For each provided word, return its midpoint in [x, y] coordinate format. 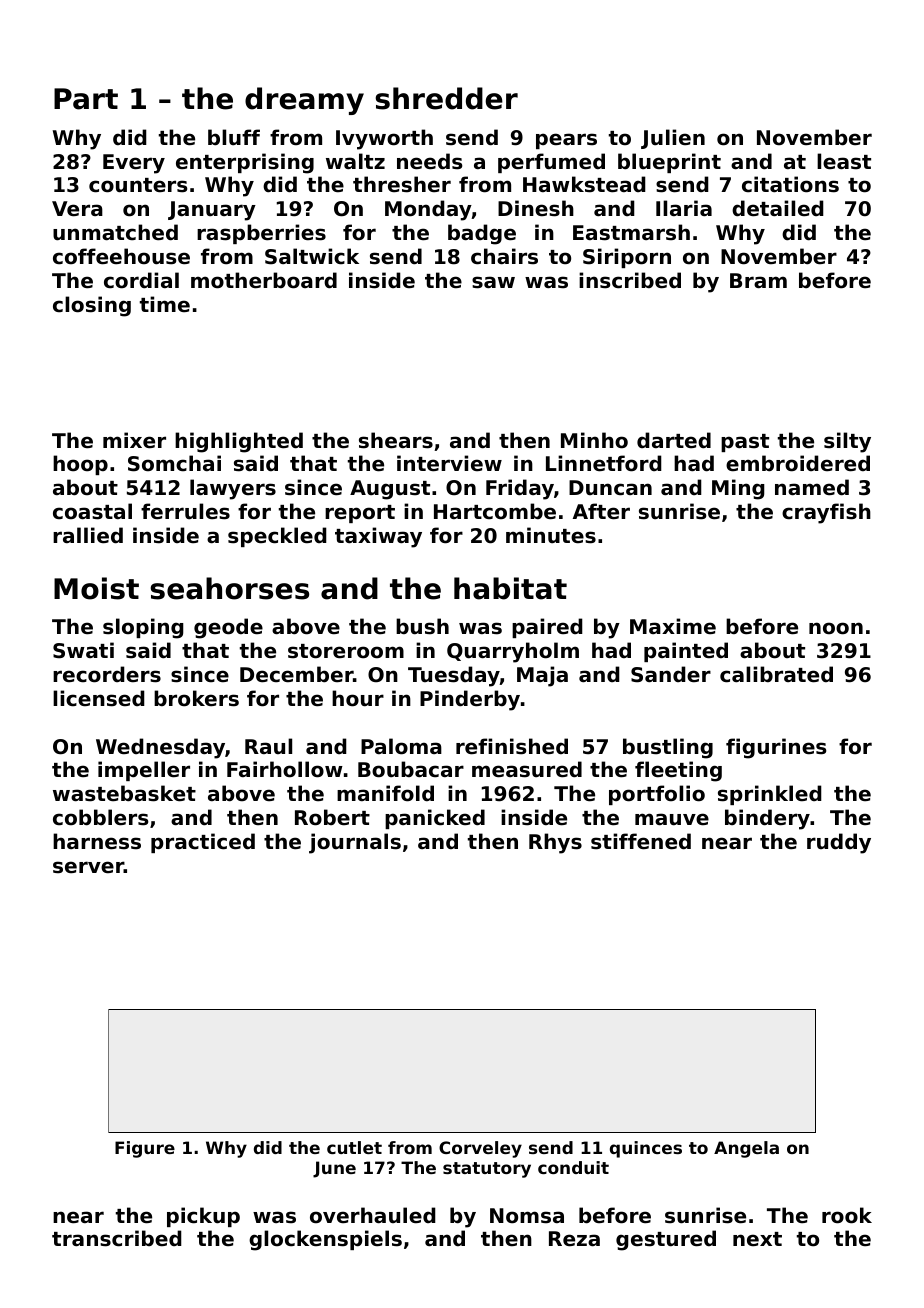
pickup [203, 1217]
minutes [551, 535]
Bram [758, 281]
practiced [203, 843]
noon [836, 628]
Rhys [555, 843]
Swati [83, 650]
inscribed [630, 280]
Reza [574, 1239]
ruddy [839, 843]
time [165, 304]
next [757, 1239]
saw [493, 282]
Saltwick [312, 256]
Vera [77, 209]
